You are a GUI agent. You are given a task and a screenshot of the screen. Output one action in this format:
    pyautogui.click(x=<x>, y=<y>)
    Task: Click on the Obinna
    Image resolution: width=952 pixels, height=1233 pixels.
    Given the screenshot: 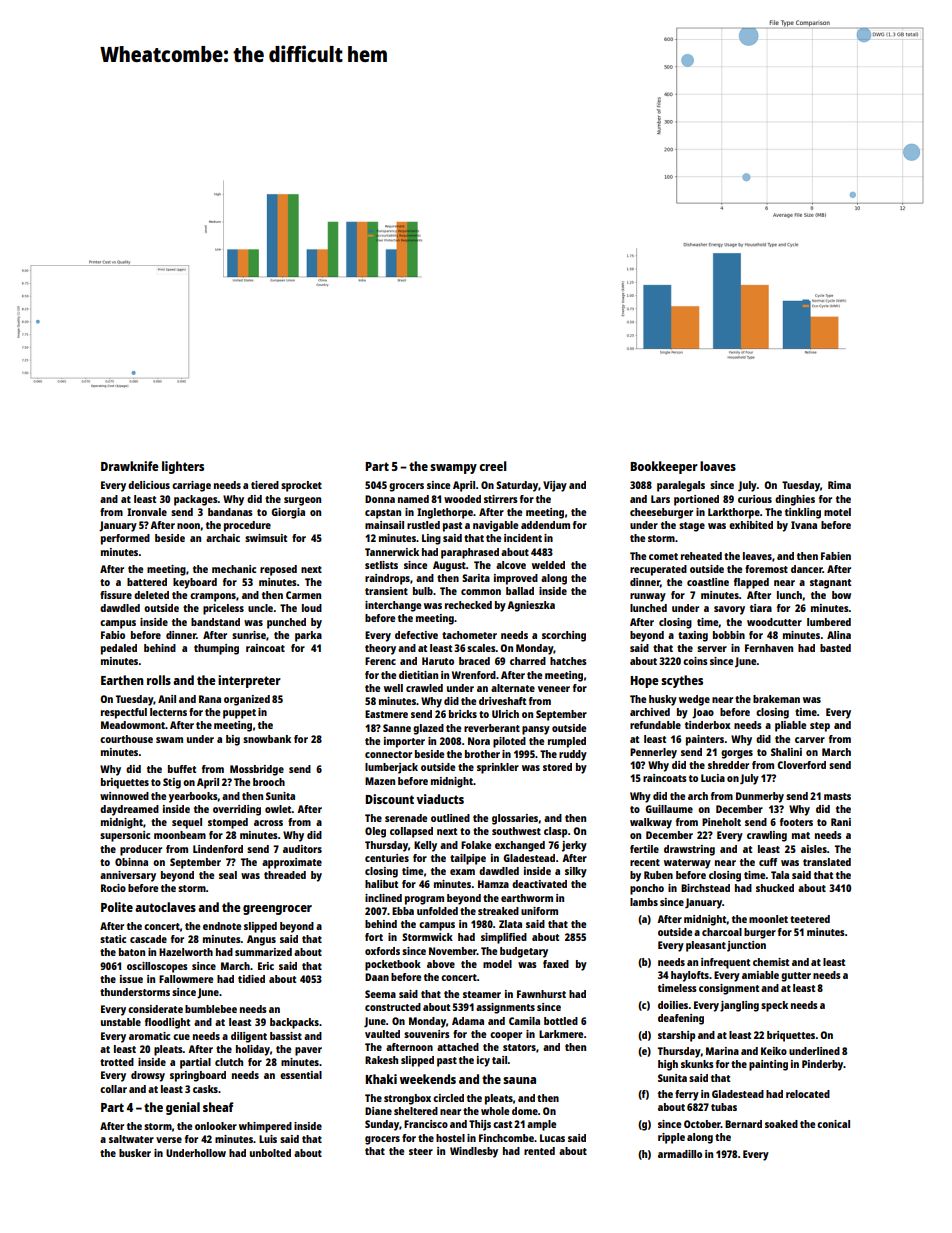 What is the action you would take?
    pyautogui.click(x=131, y=862)
